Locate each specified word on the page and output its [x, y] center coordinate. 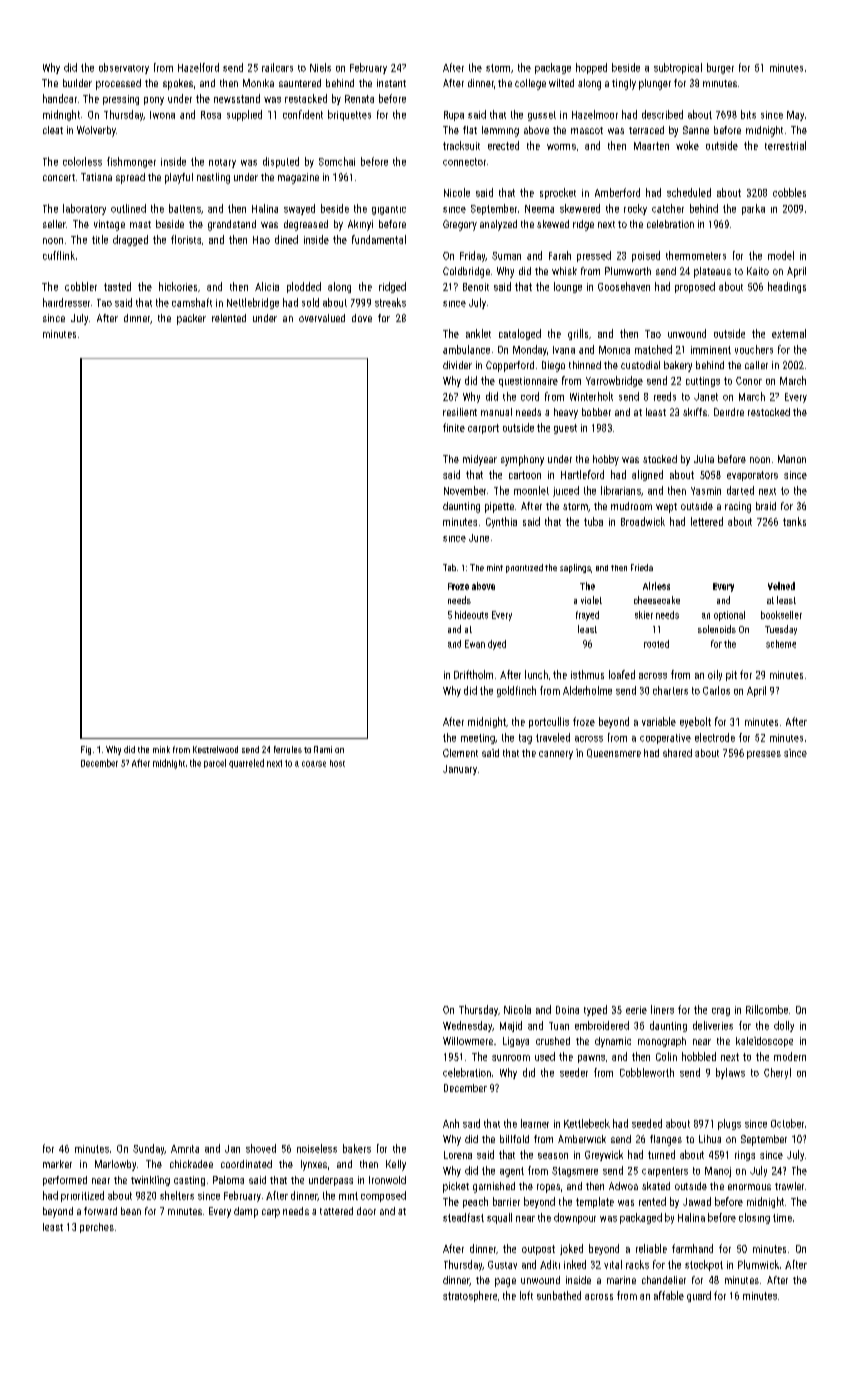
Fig [86, 750]
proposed [695, 287]
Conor [749, 381]
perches [97, 1228]
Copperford [510, 366]
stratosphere [470, 1296]
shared [677, 753]
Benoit [476, 287]
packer [191, 319]
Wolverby [96, 131]
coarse [314, 764]
